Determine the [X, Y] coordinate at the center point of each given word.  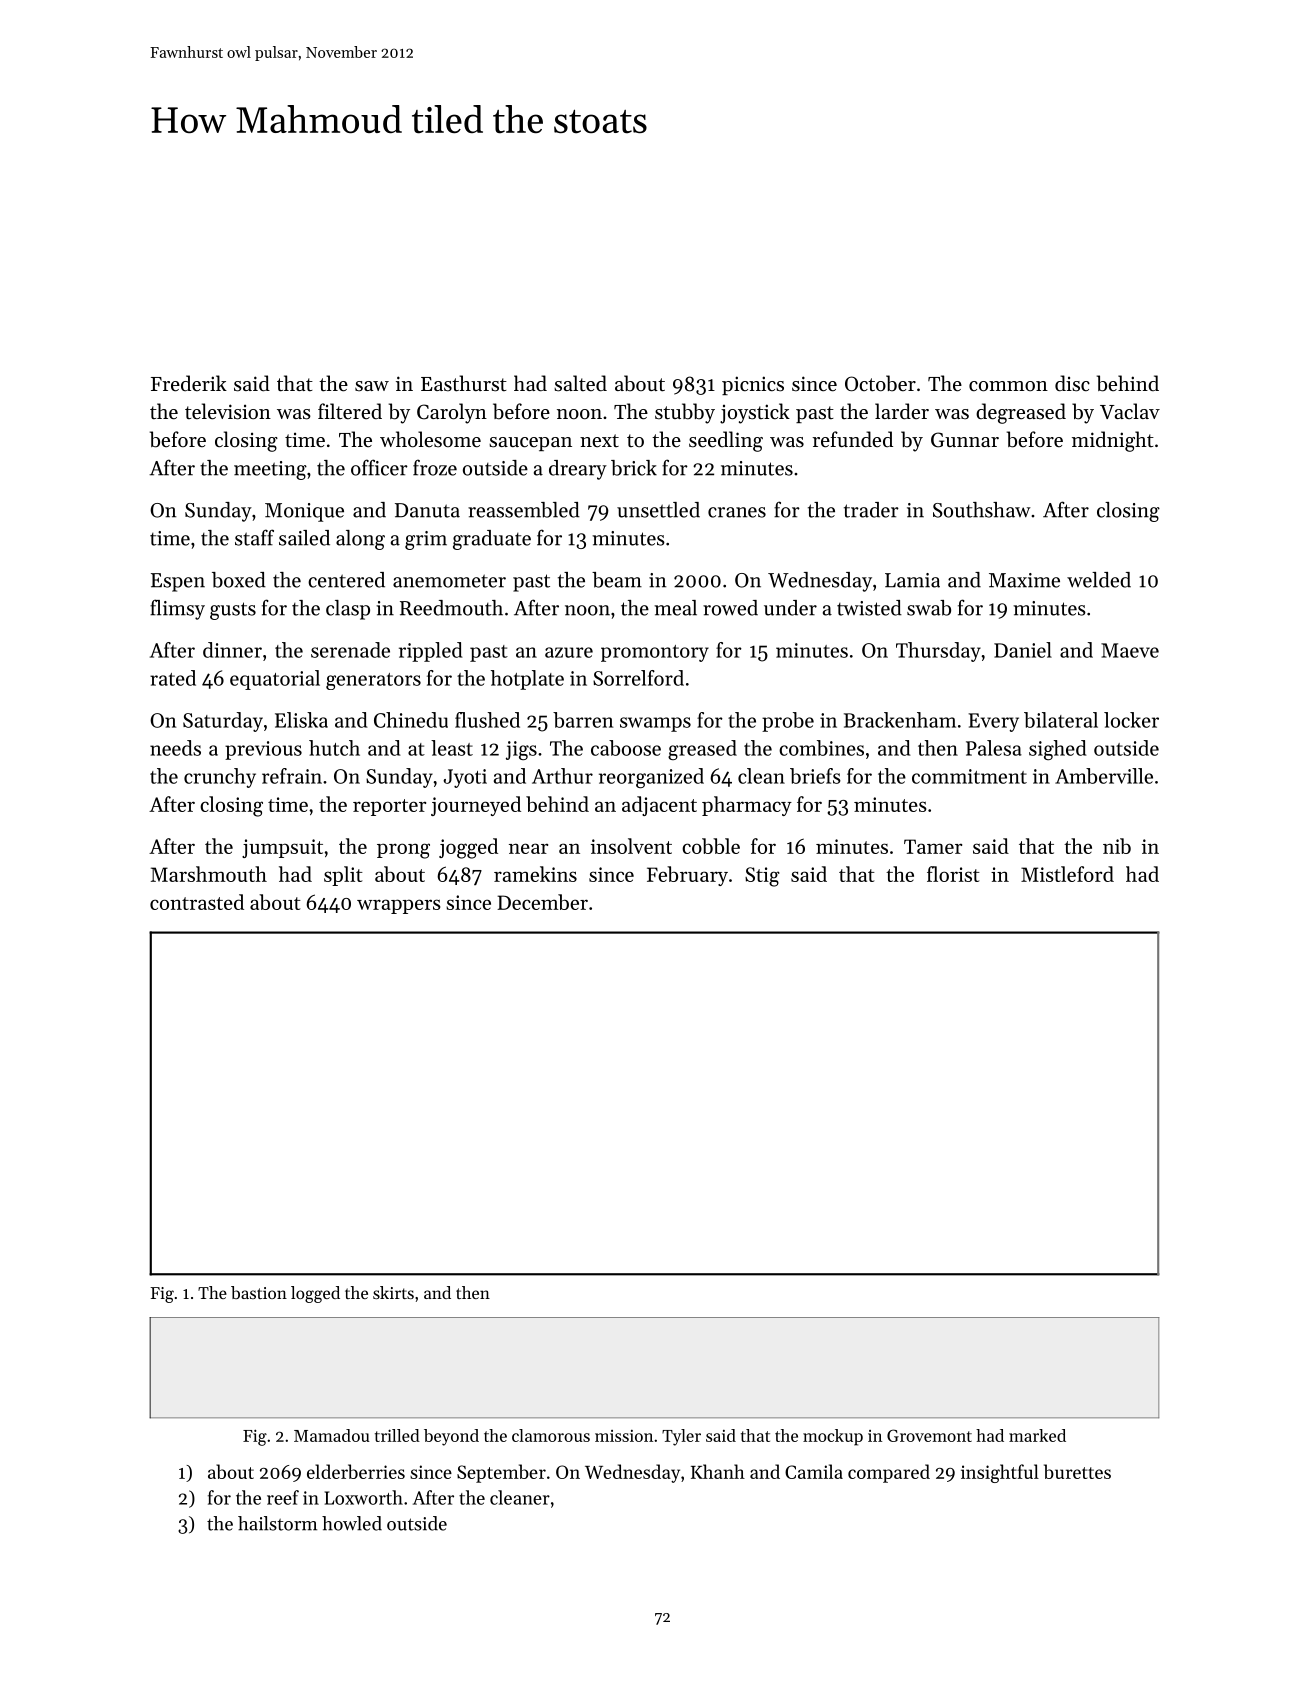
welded [1099, 580]
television [228, 411]
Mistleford [1067, 874]
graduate [492, 540]
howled [352, 1523]
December [542, 902]
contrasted [197, 902]
